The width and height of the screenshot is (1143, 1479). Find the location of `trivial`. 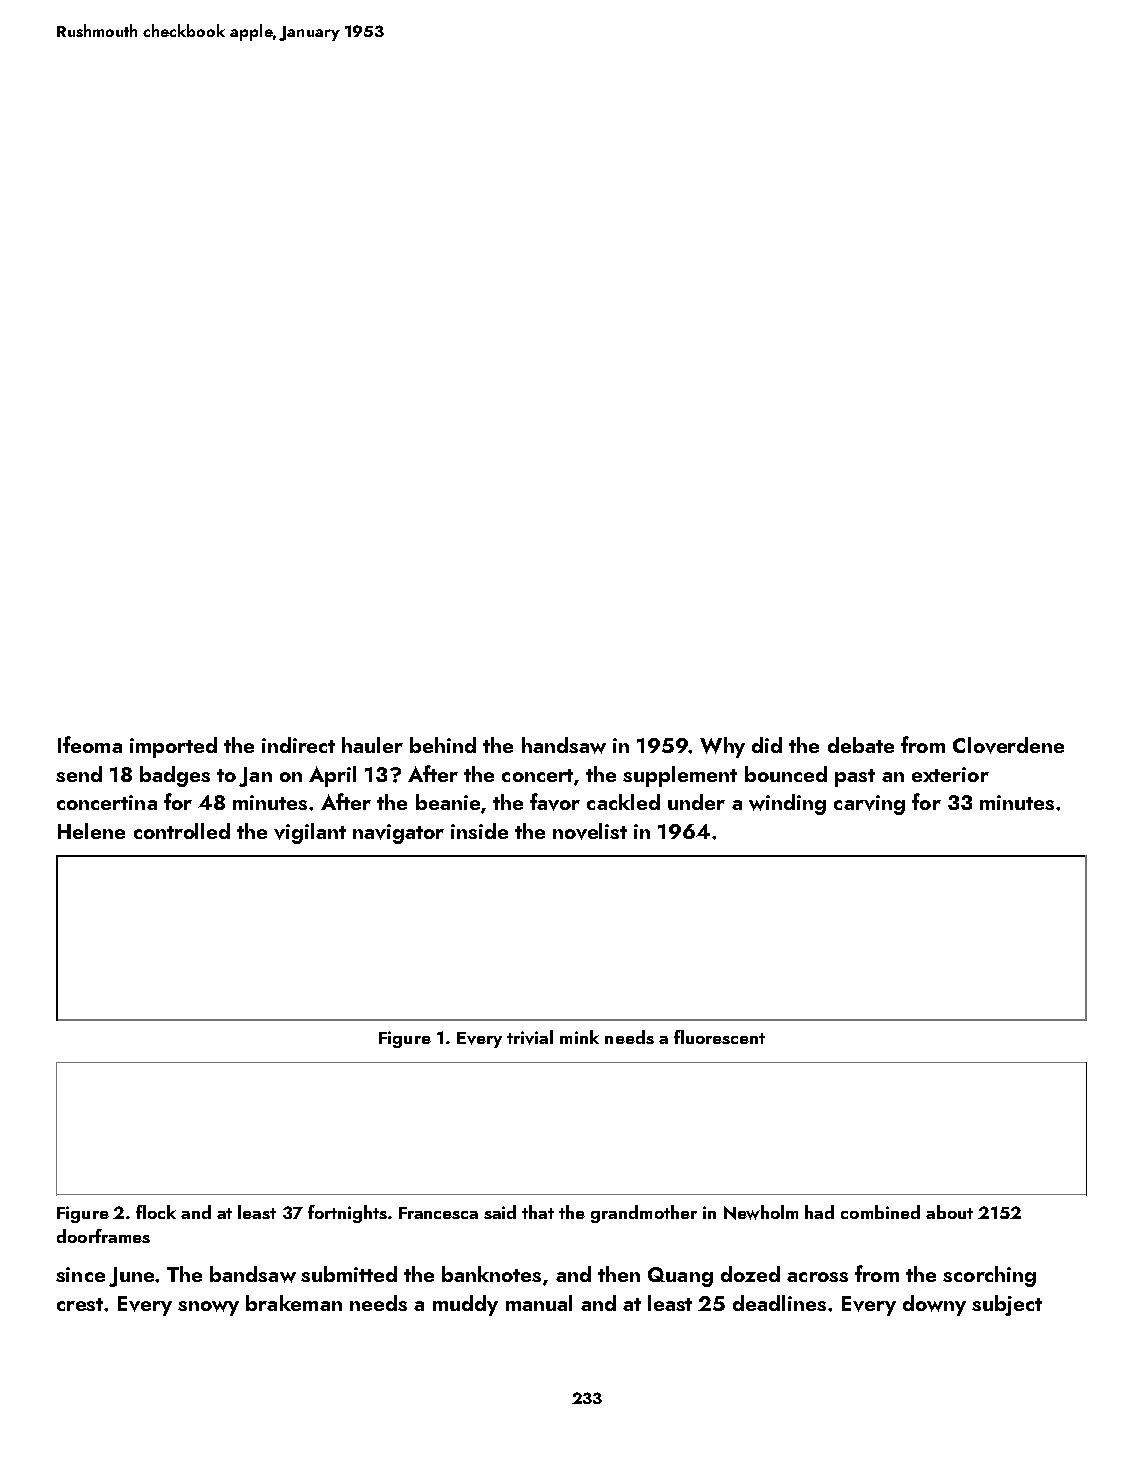

trivial is located at coordinates (530, 1037).
